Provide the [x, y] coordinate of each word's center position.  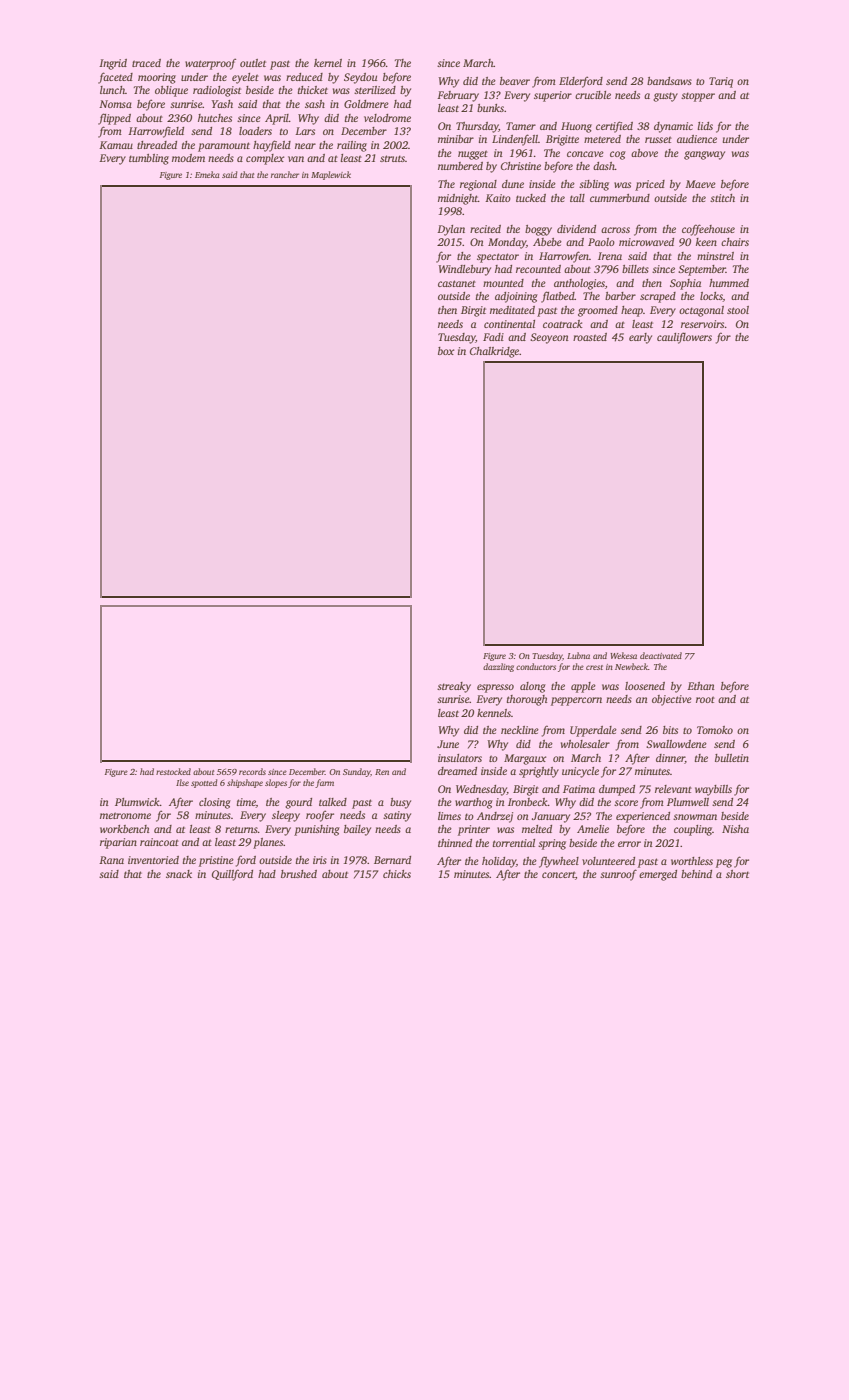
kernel [328, 63]
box [446, 351]
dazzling [498, 667]
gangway [704, 155]
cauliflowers [684, 338]
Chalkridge [494, 352]
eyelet [245, 78]
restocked [173, 771]
